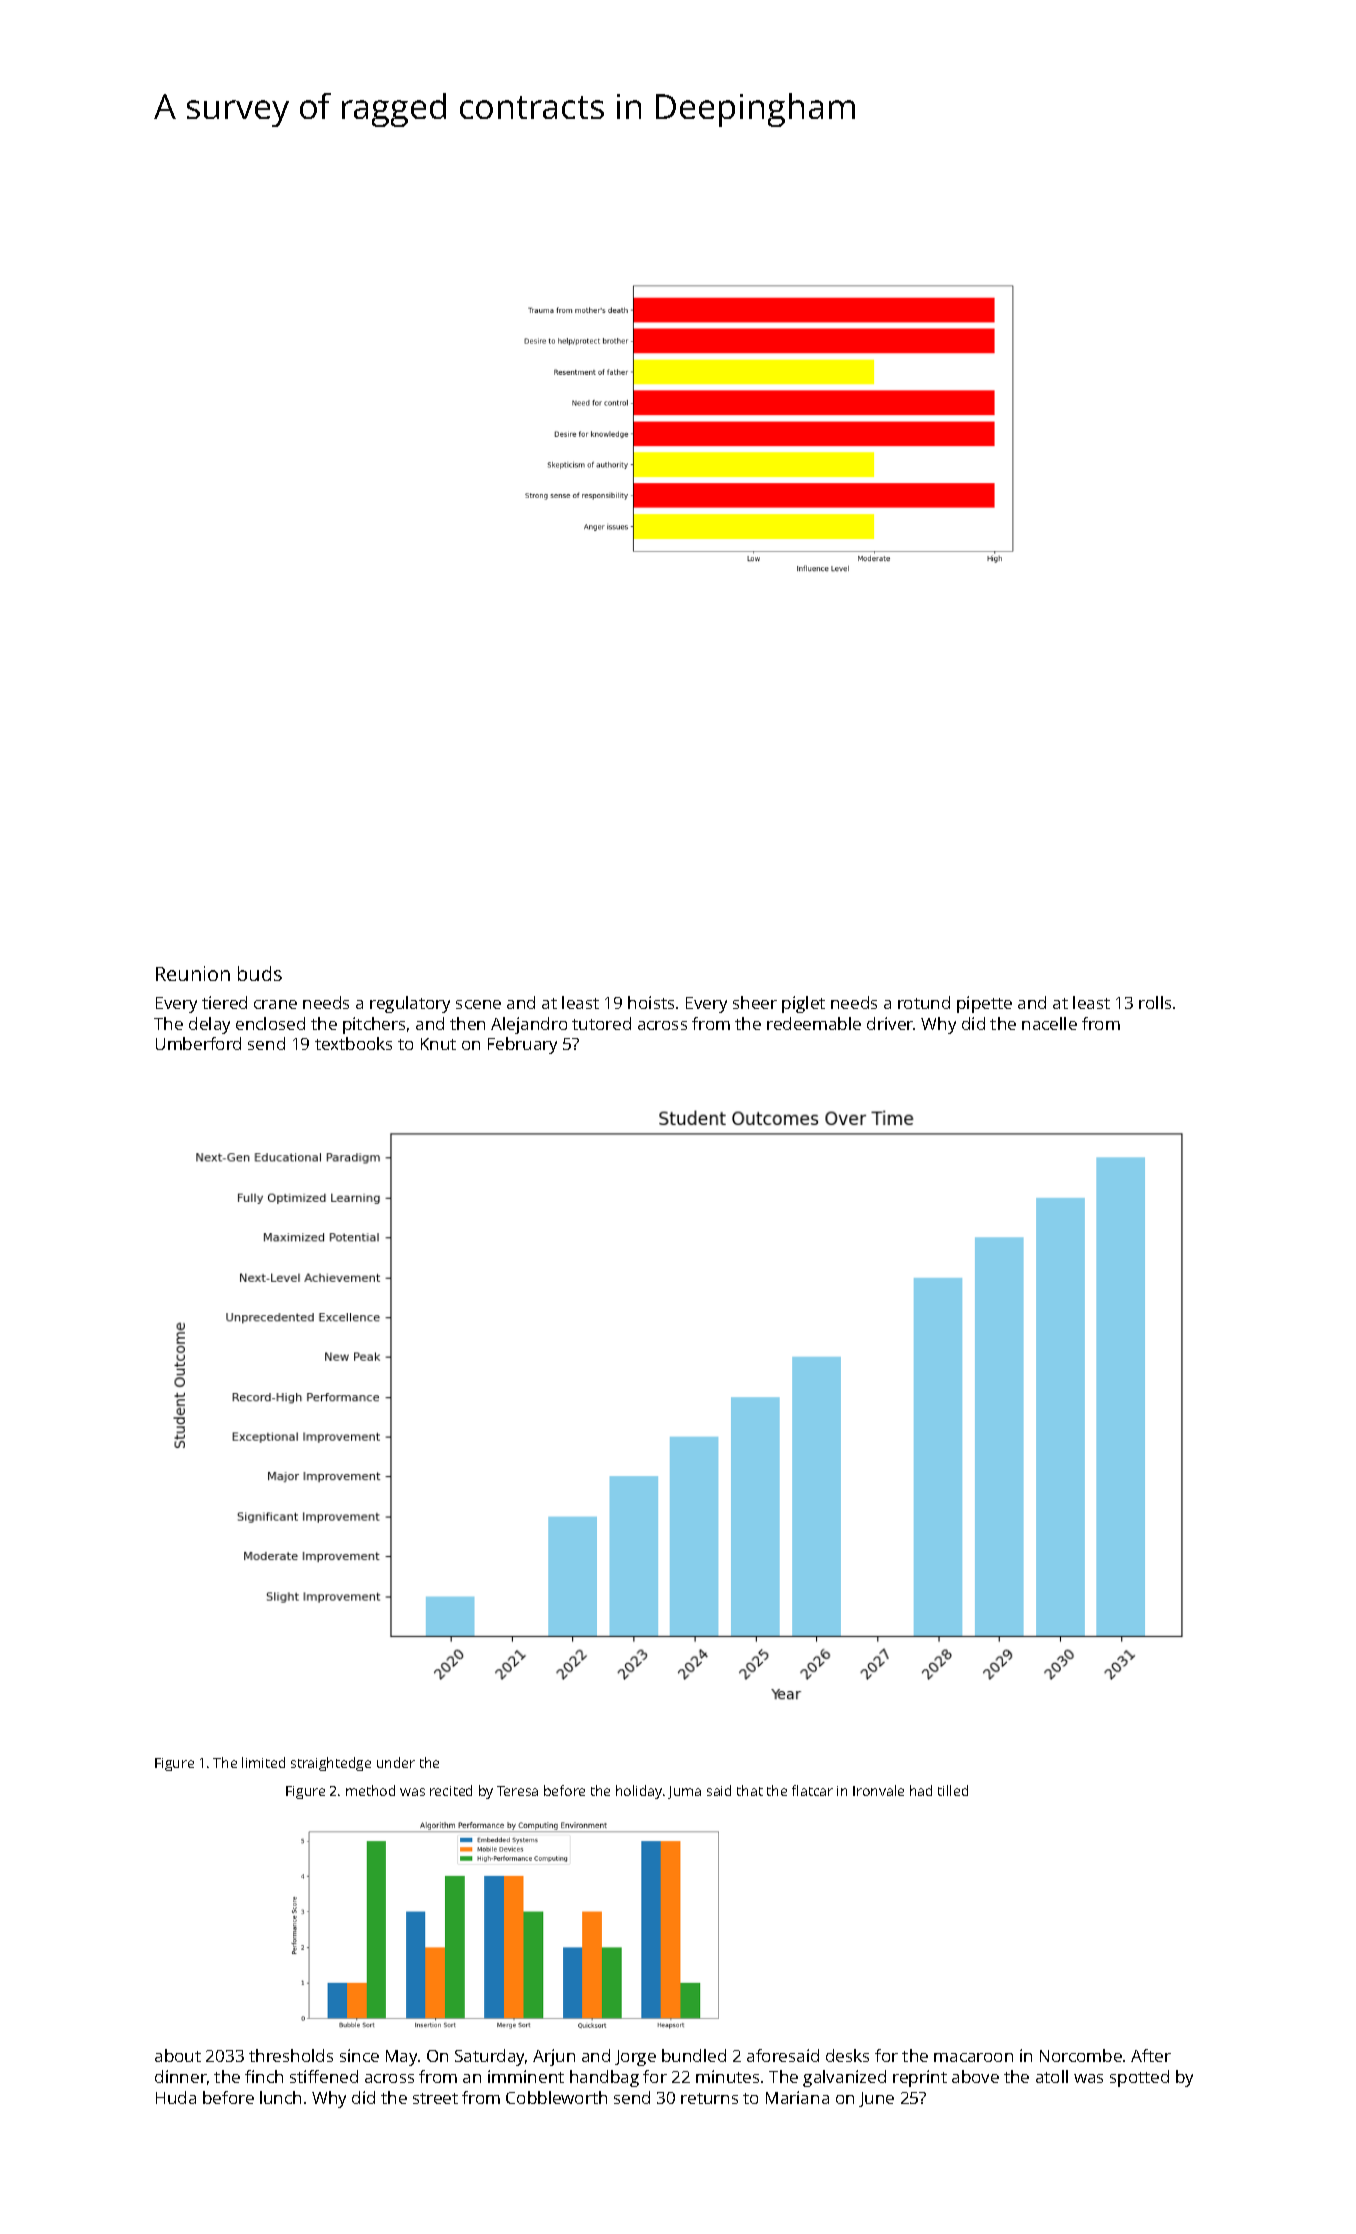  I want to click on method, so click(370, 1790).
